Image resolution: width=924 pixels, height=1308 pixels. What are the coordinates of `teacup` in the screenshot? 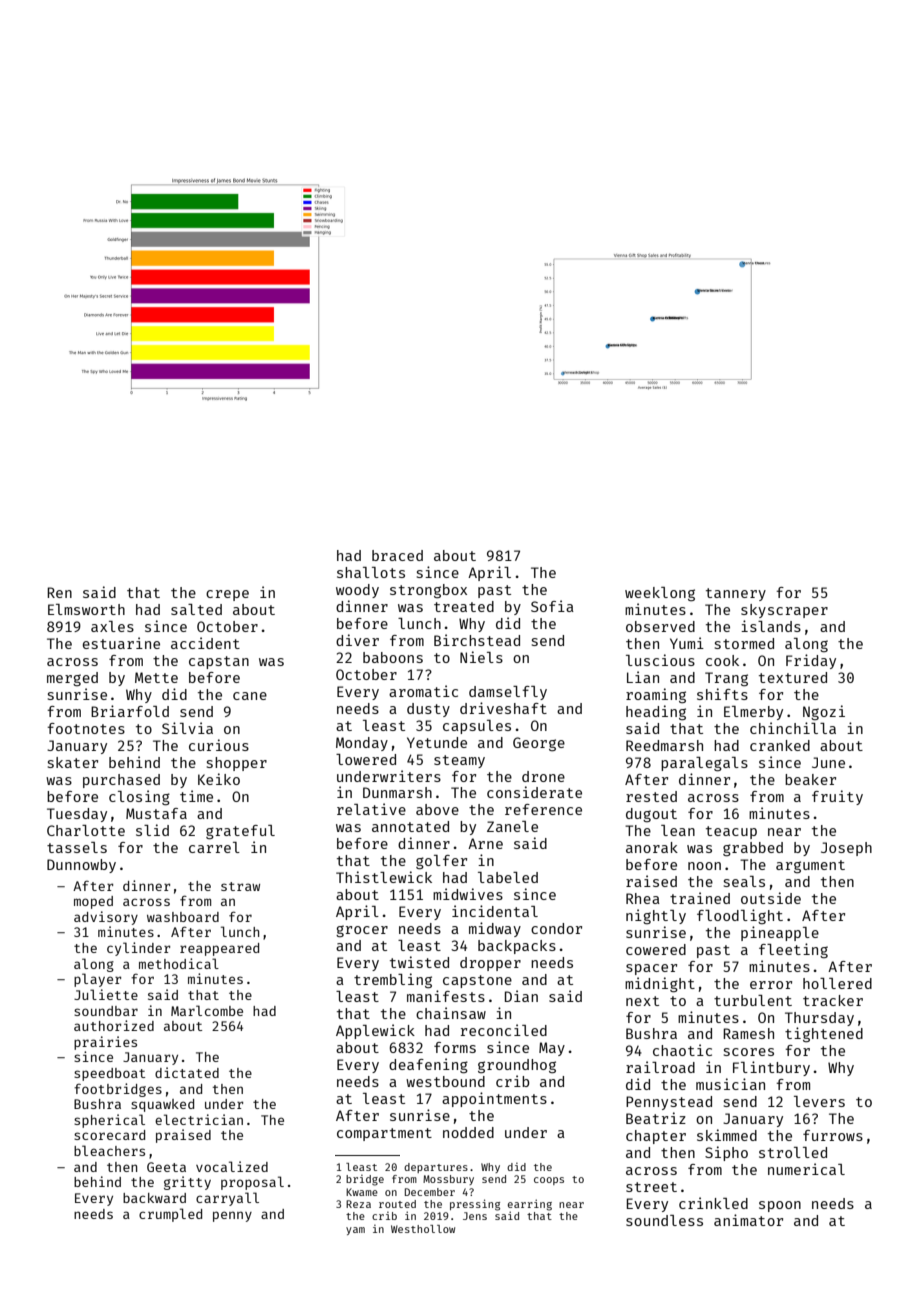 It's located at (731, 832).
